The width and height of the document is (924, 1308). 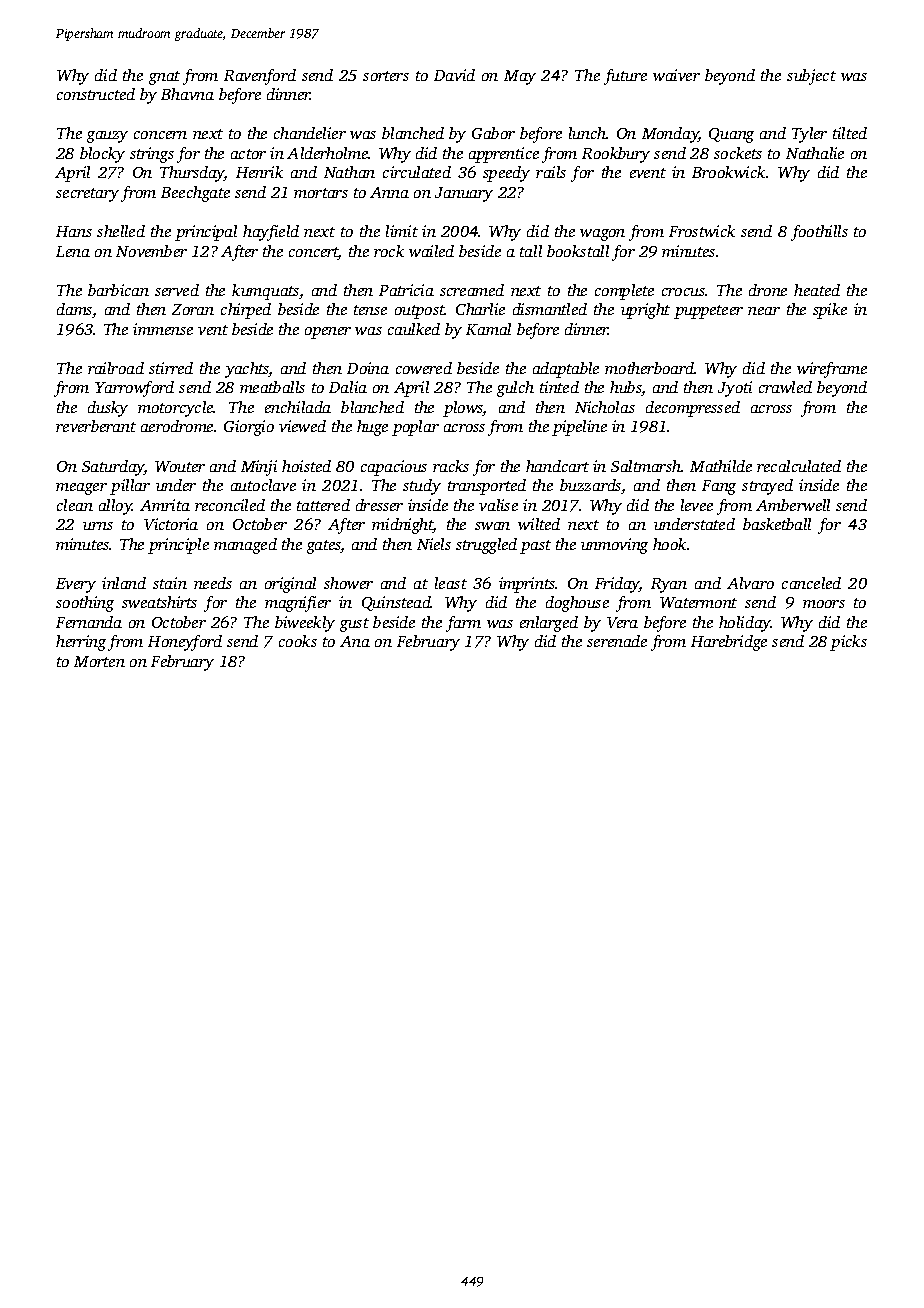 I want to click on Honeyford, so click(x=185, y=643).
